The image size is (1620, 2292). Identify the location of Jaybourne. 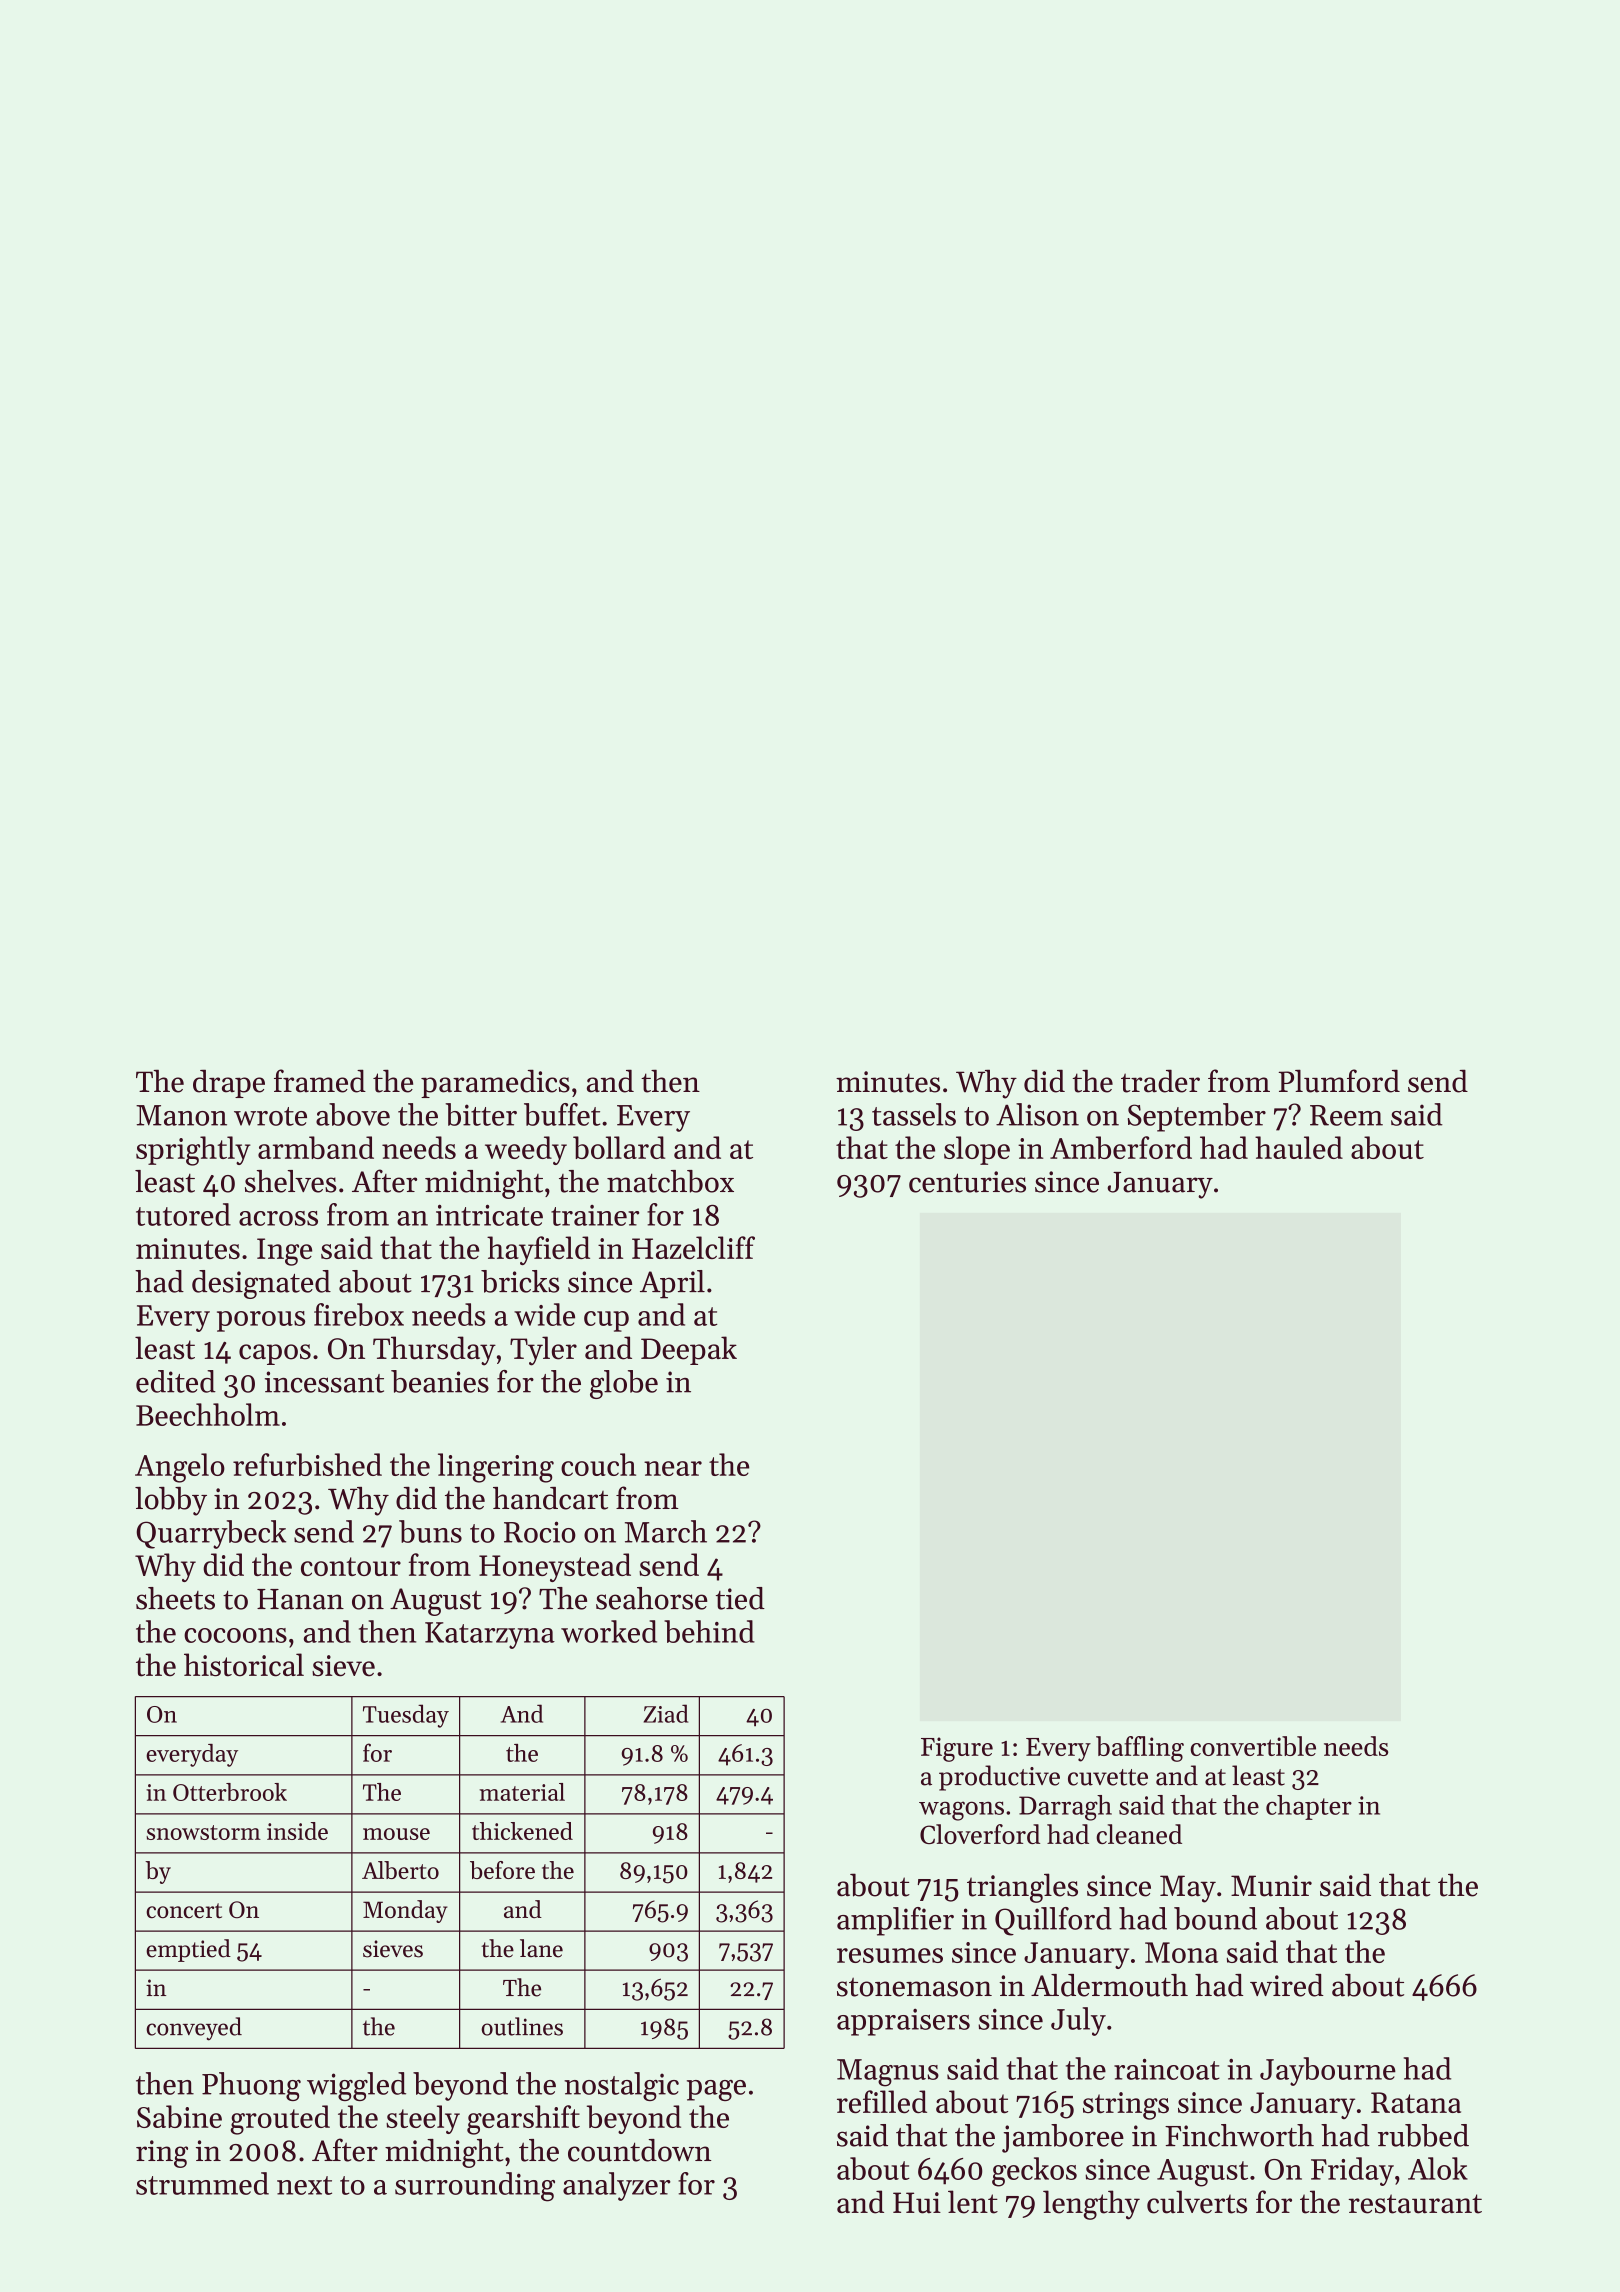
(1328, 2071).
